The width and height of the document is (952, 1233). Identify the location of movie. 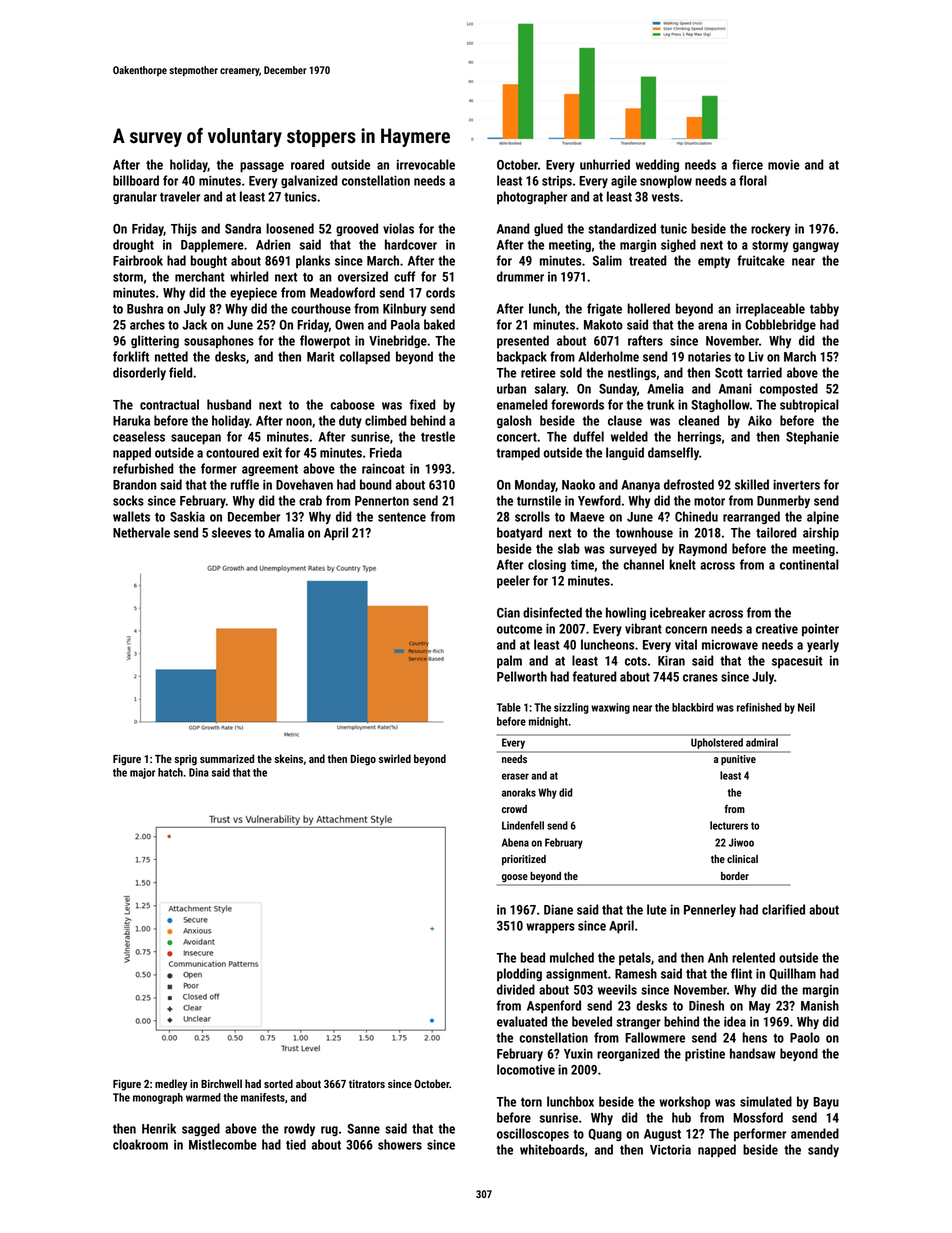
(784, 165).
